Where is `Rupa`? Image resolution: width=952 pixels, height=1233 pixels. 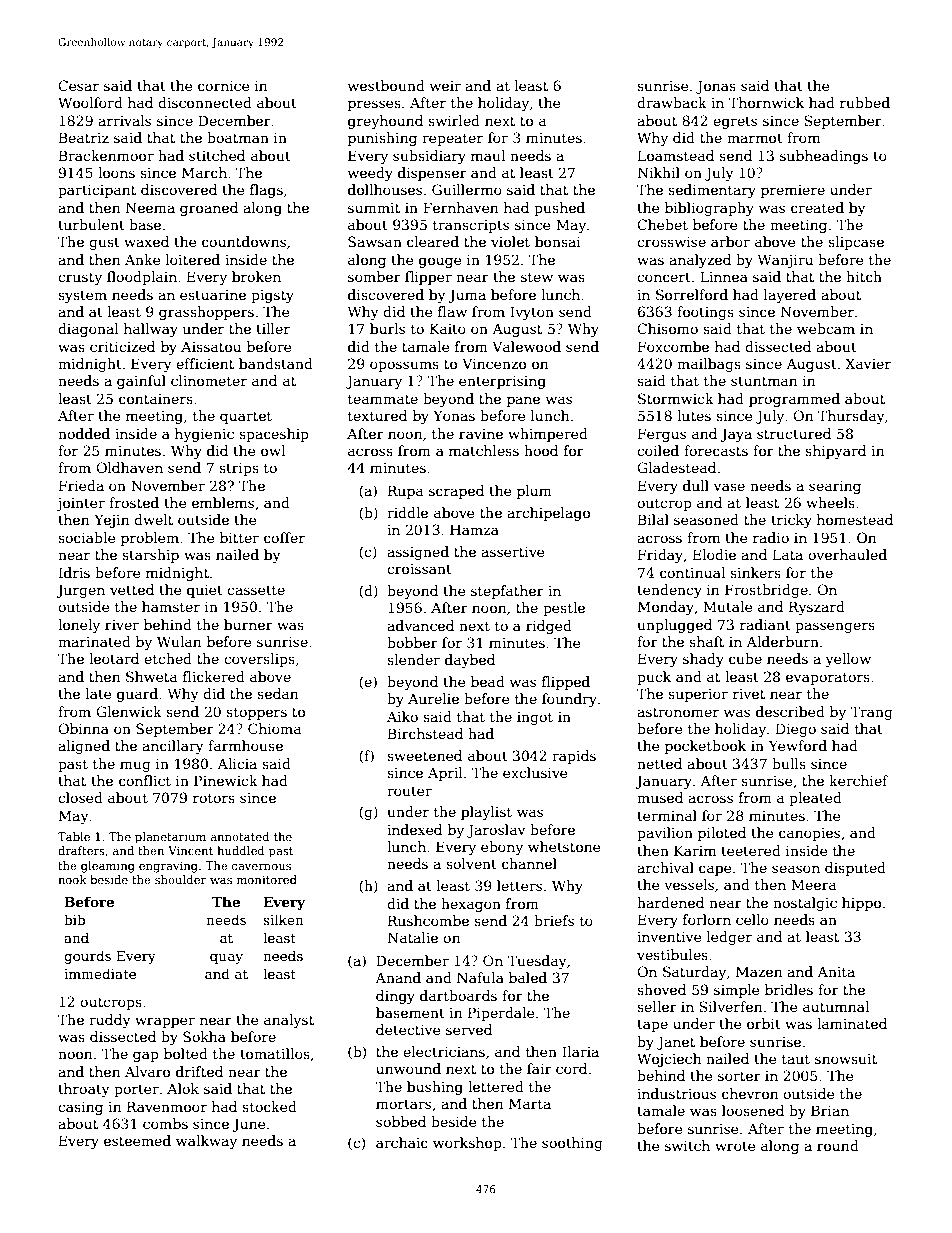 Rupa is located at coordinates (405, 492).
